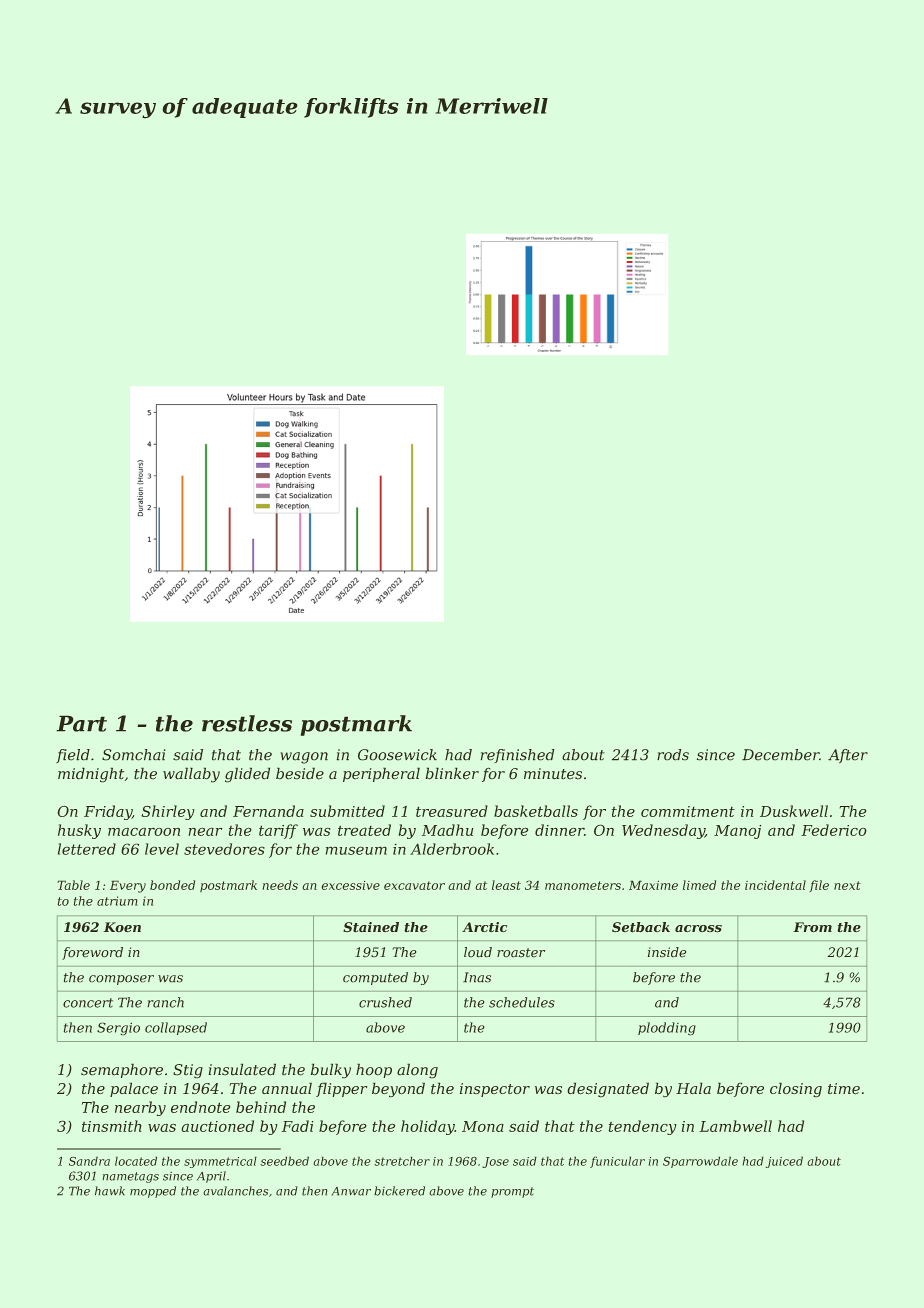  I want to click on prompt, so click(512, 1192).
